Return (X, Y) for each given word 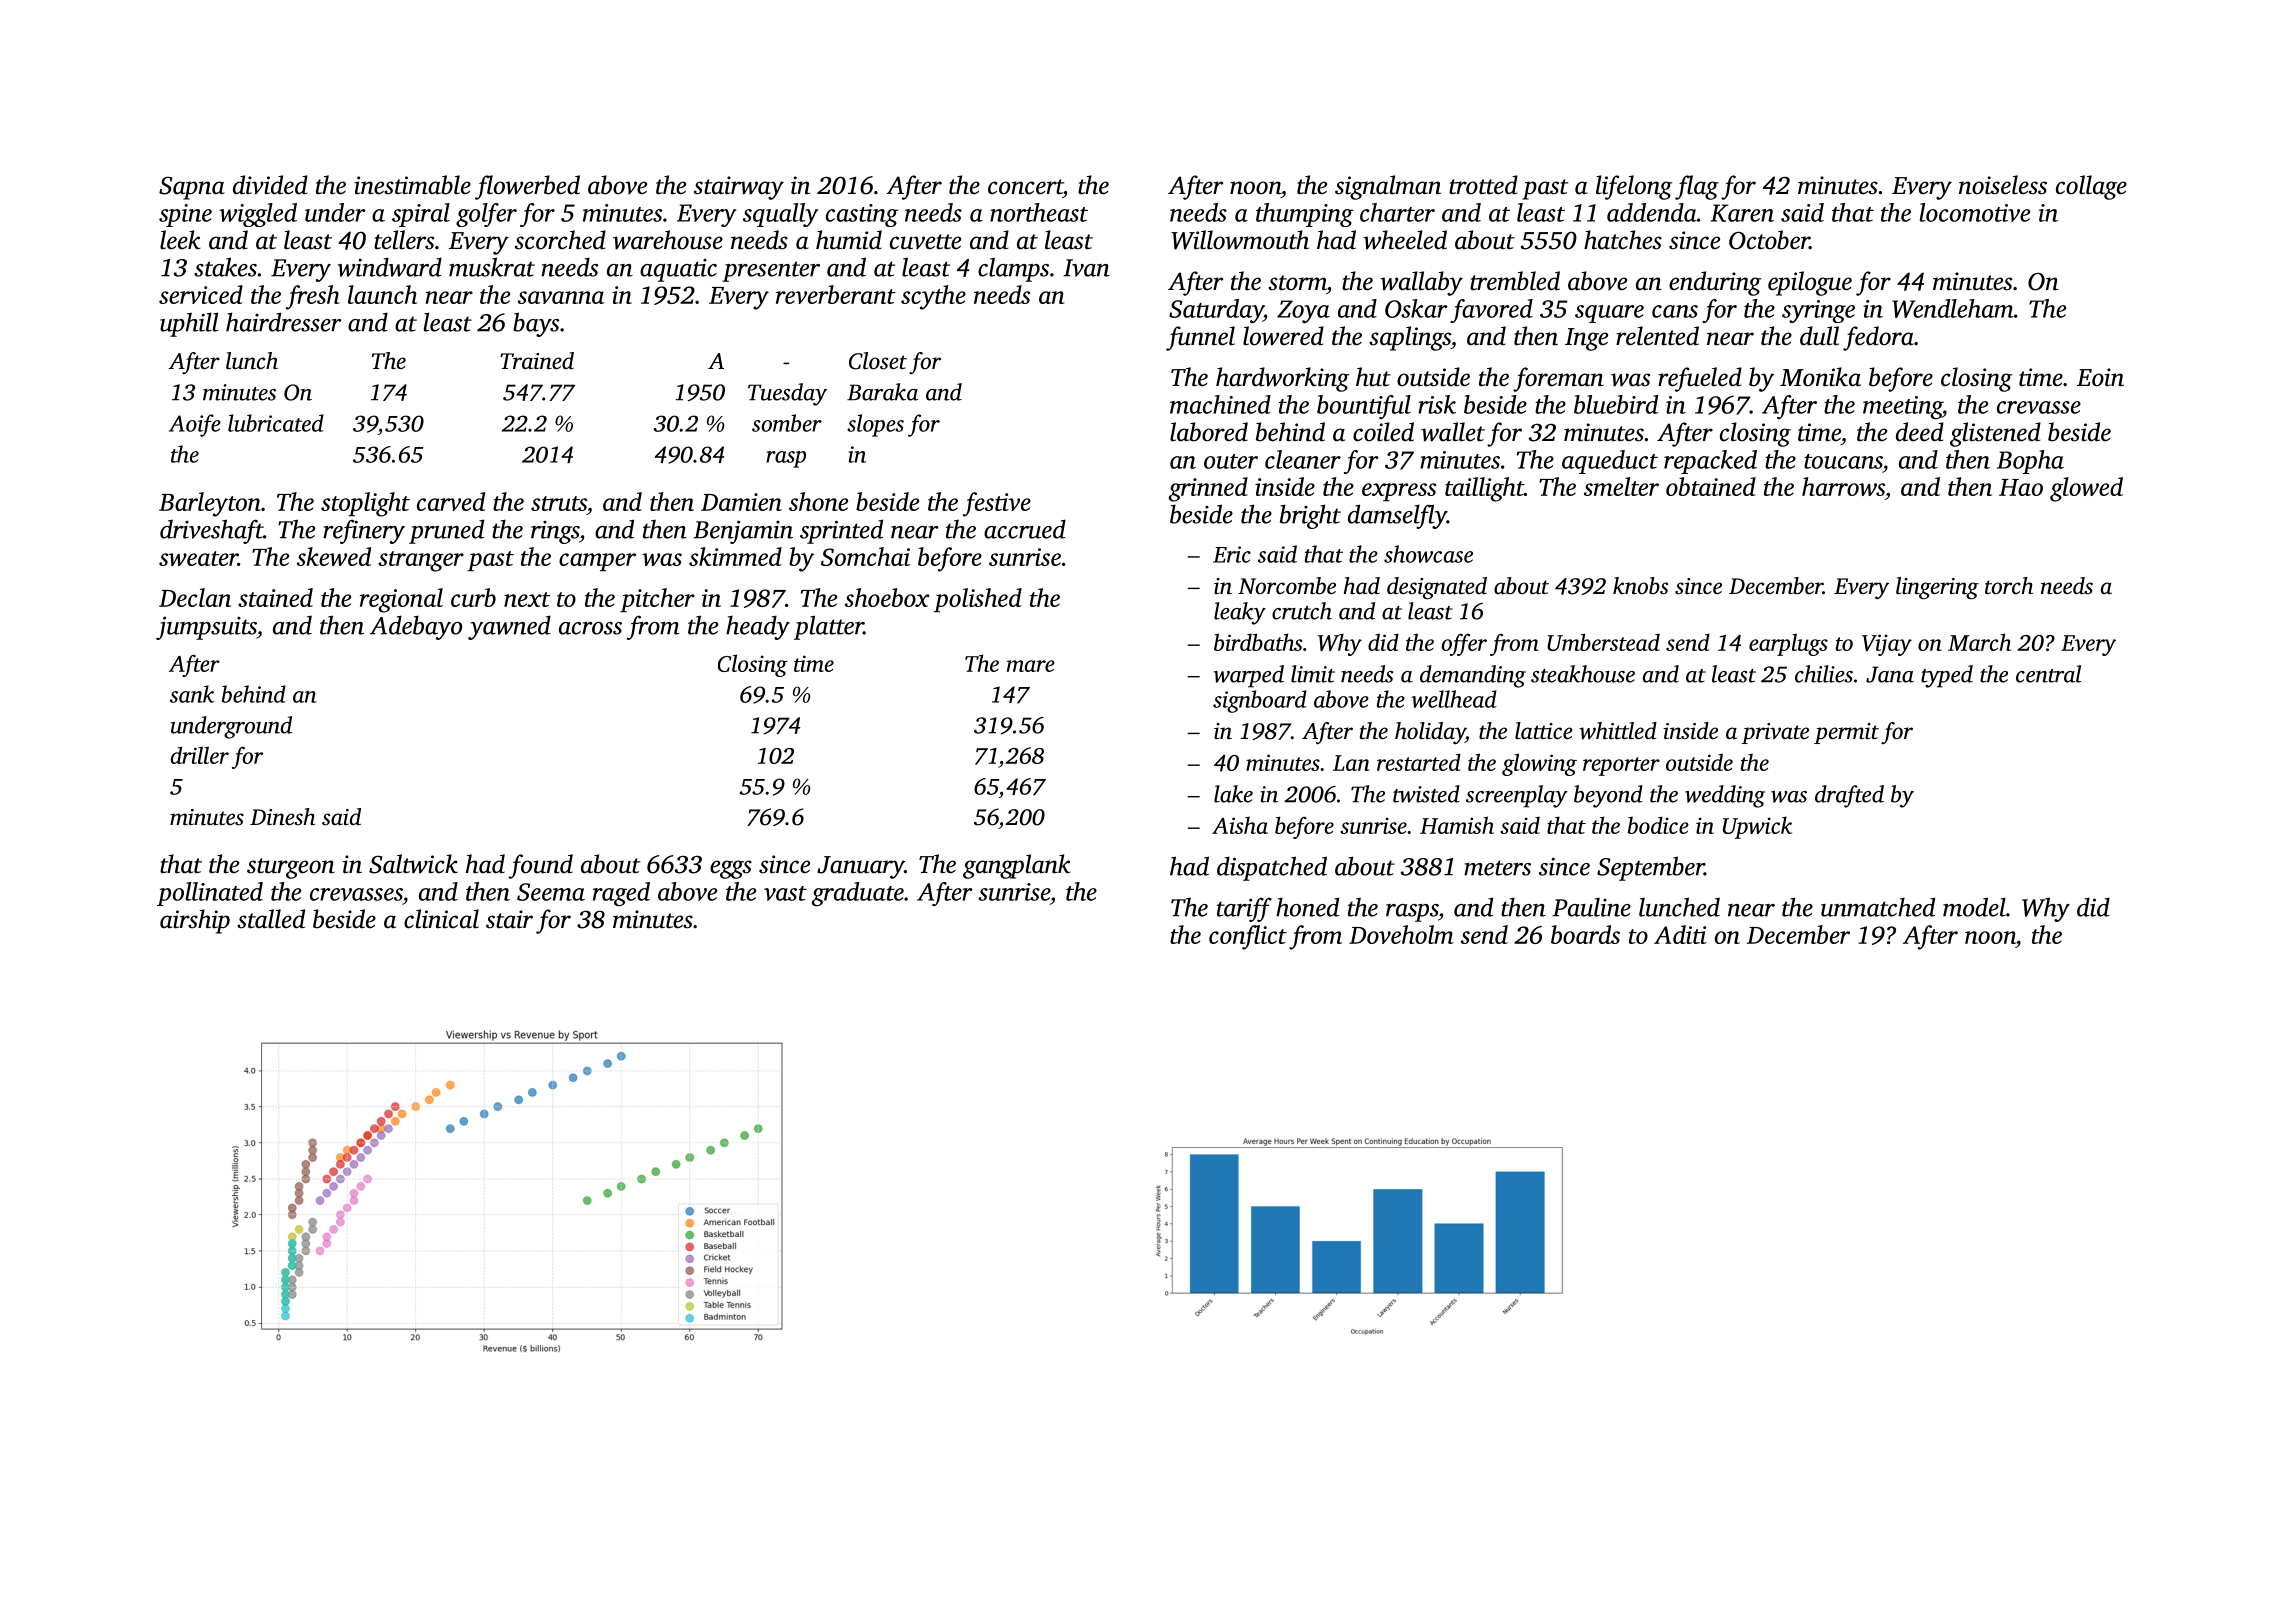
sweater (198, 558)
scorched (560, 240)
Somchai (865, 556)
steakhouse (1583, 674)
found (541, 866)
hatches (1623, 240)
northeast (1039, 212)
